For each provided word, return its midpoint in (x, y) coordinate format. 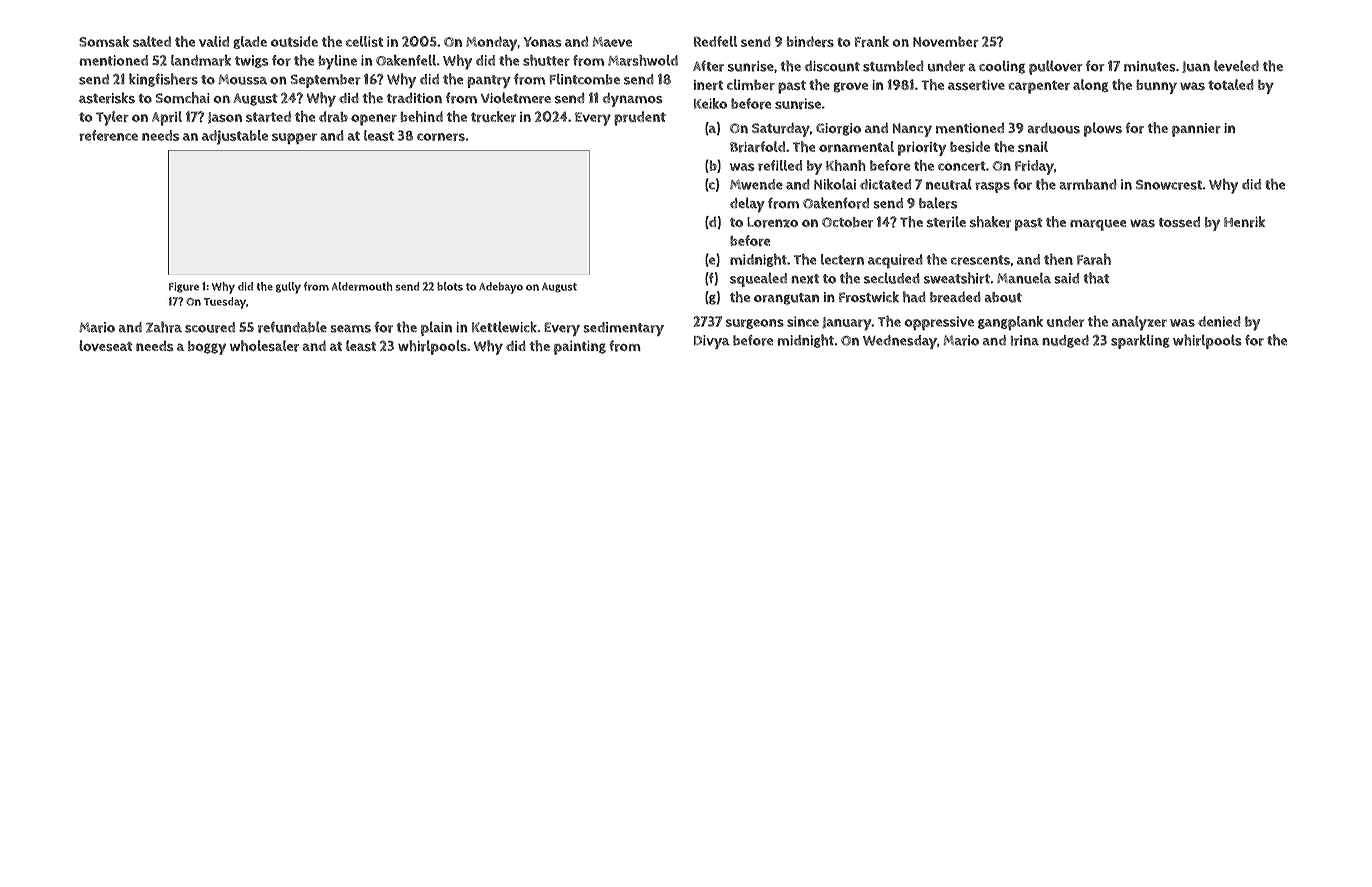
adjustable (235, 137)
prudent (640, 118)
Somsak (104, 41)
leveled (1236, 66)
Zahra (164, 327)
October (847, 222)
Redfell (715, 41)
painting (580, 348)
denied (1219, 321)
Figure (184, 287)
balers (938, 203)
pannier (1196, 130)
